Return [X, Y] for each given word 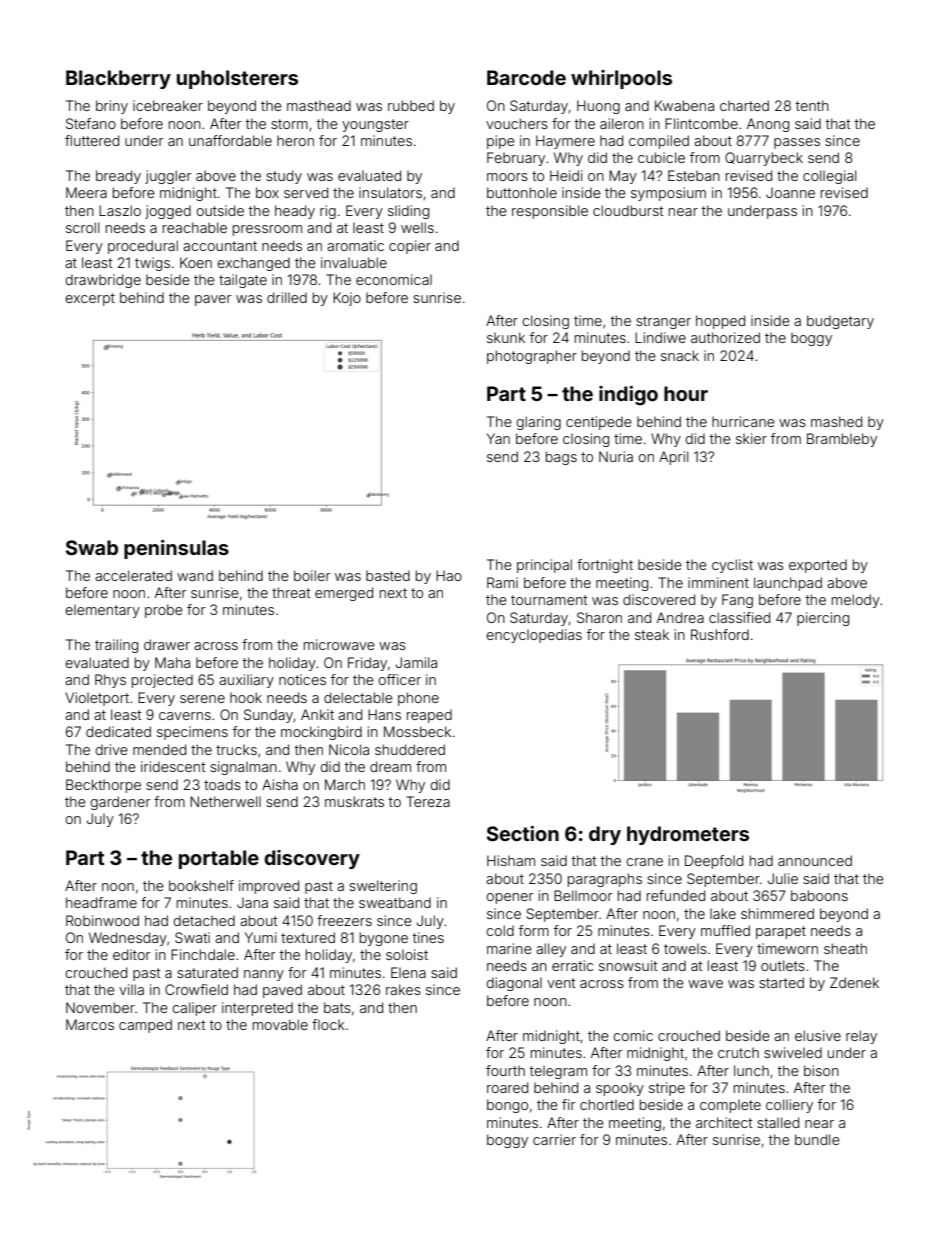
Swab [92, 547]
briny [112, 107]
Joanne [790, 192]
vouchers [517, 123]
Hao [449, 575]
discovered [659, 599]
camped [145, 1026]
